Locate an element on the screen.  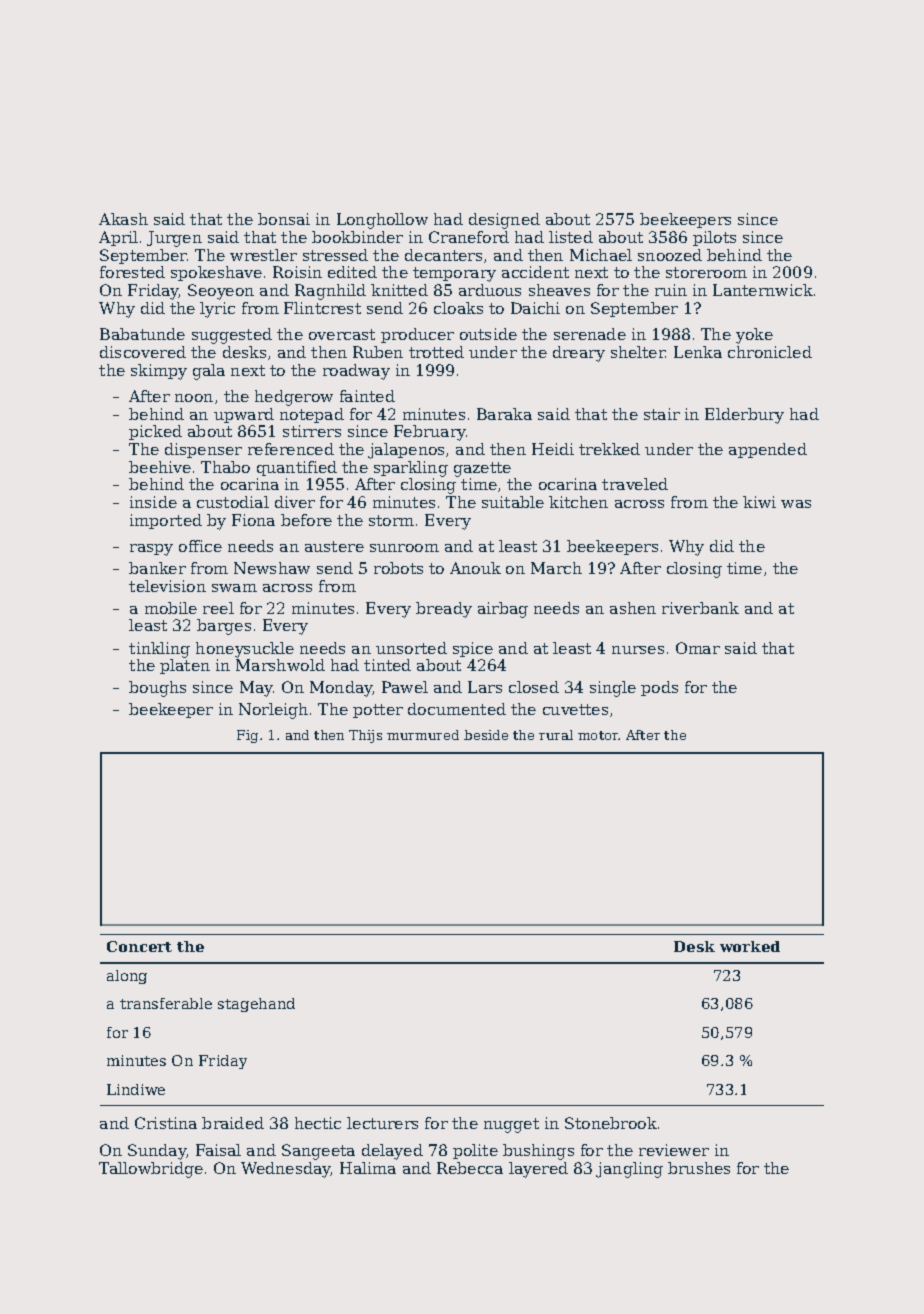
Lanternwick is located at coordinates (763, 290).
